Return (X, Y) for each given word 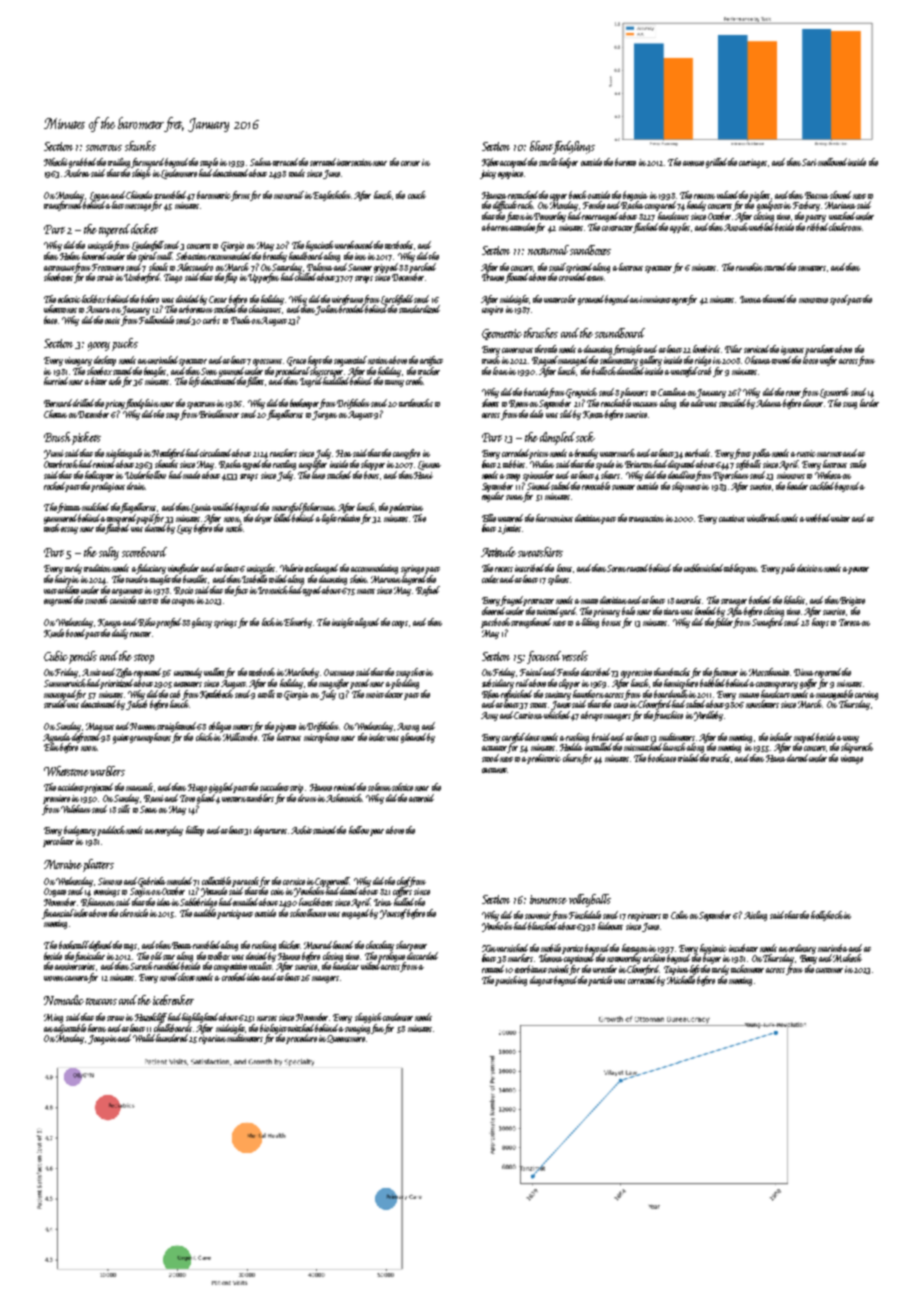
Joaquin (102, 1040)
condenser (398, 1017)
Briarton (639, 464)
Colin (679, 915)
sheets (490, 403)
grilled (716, 163)
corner (410, 163)
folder (724, 623)
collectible (216, 881)
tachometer (747, 969)
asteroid (421, 798)
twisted (549, 612)
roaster (140, 634)
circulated (217, 453)
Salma (261, 162)
